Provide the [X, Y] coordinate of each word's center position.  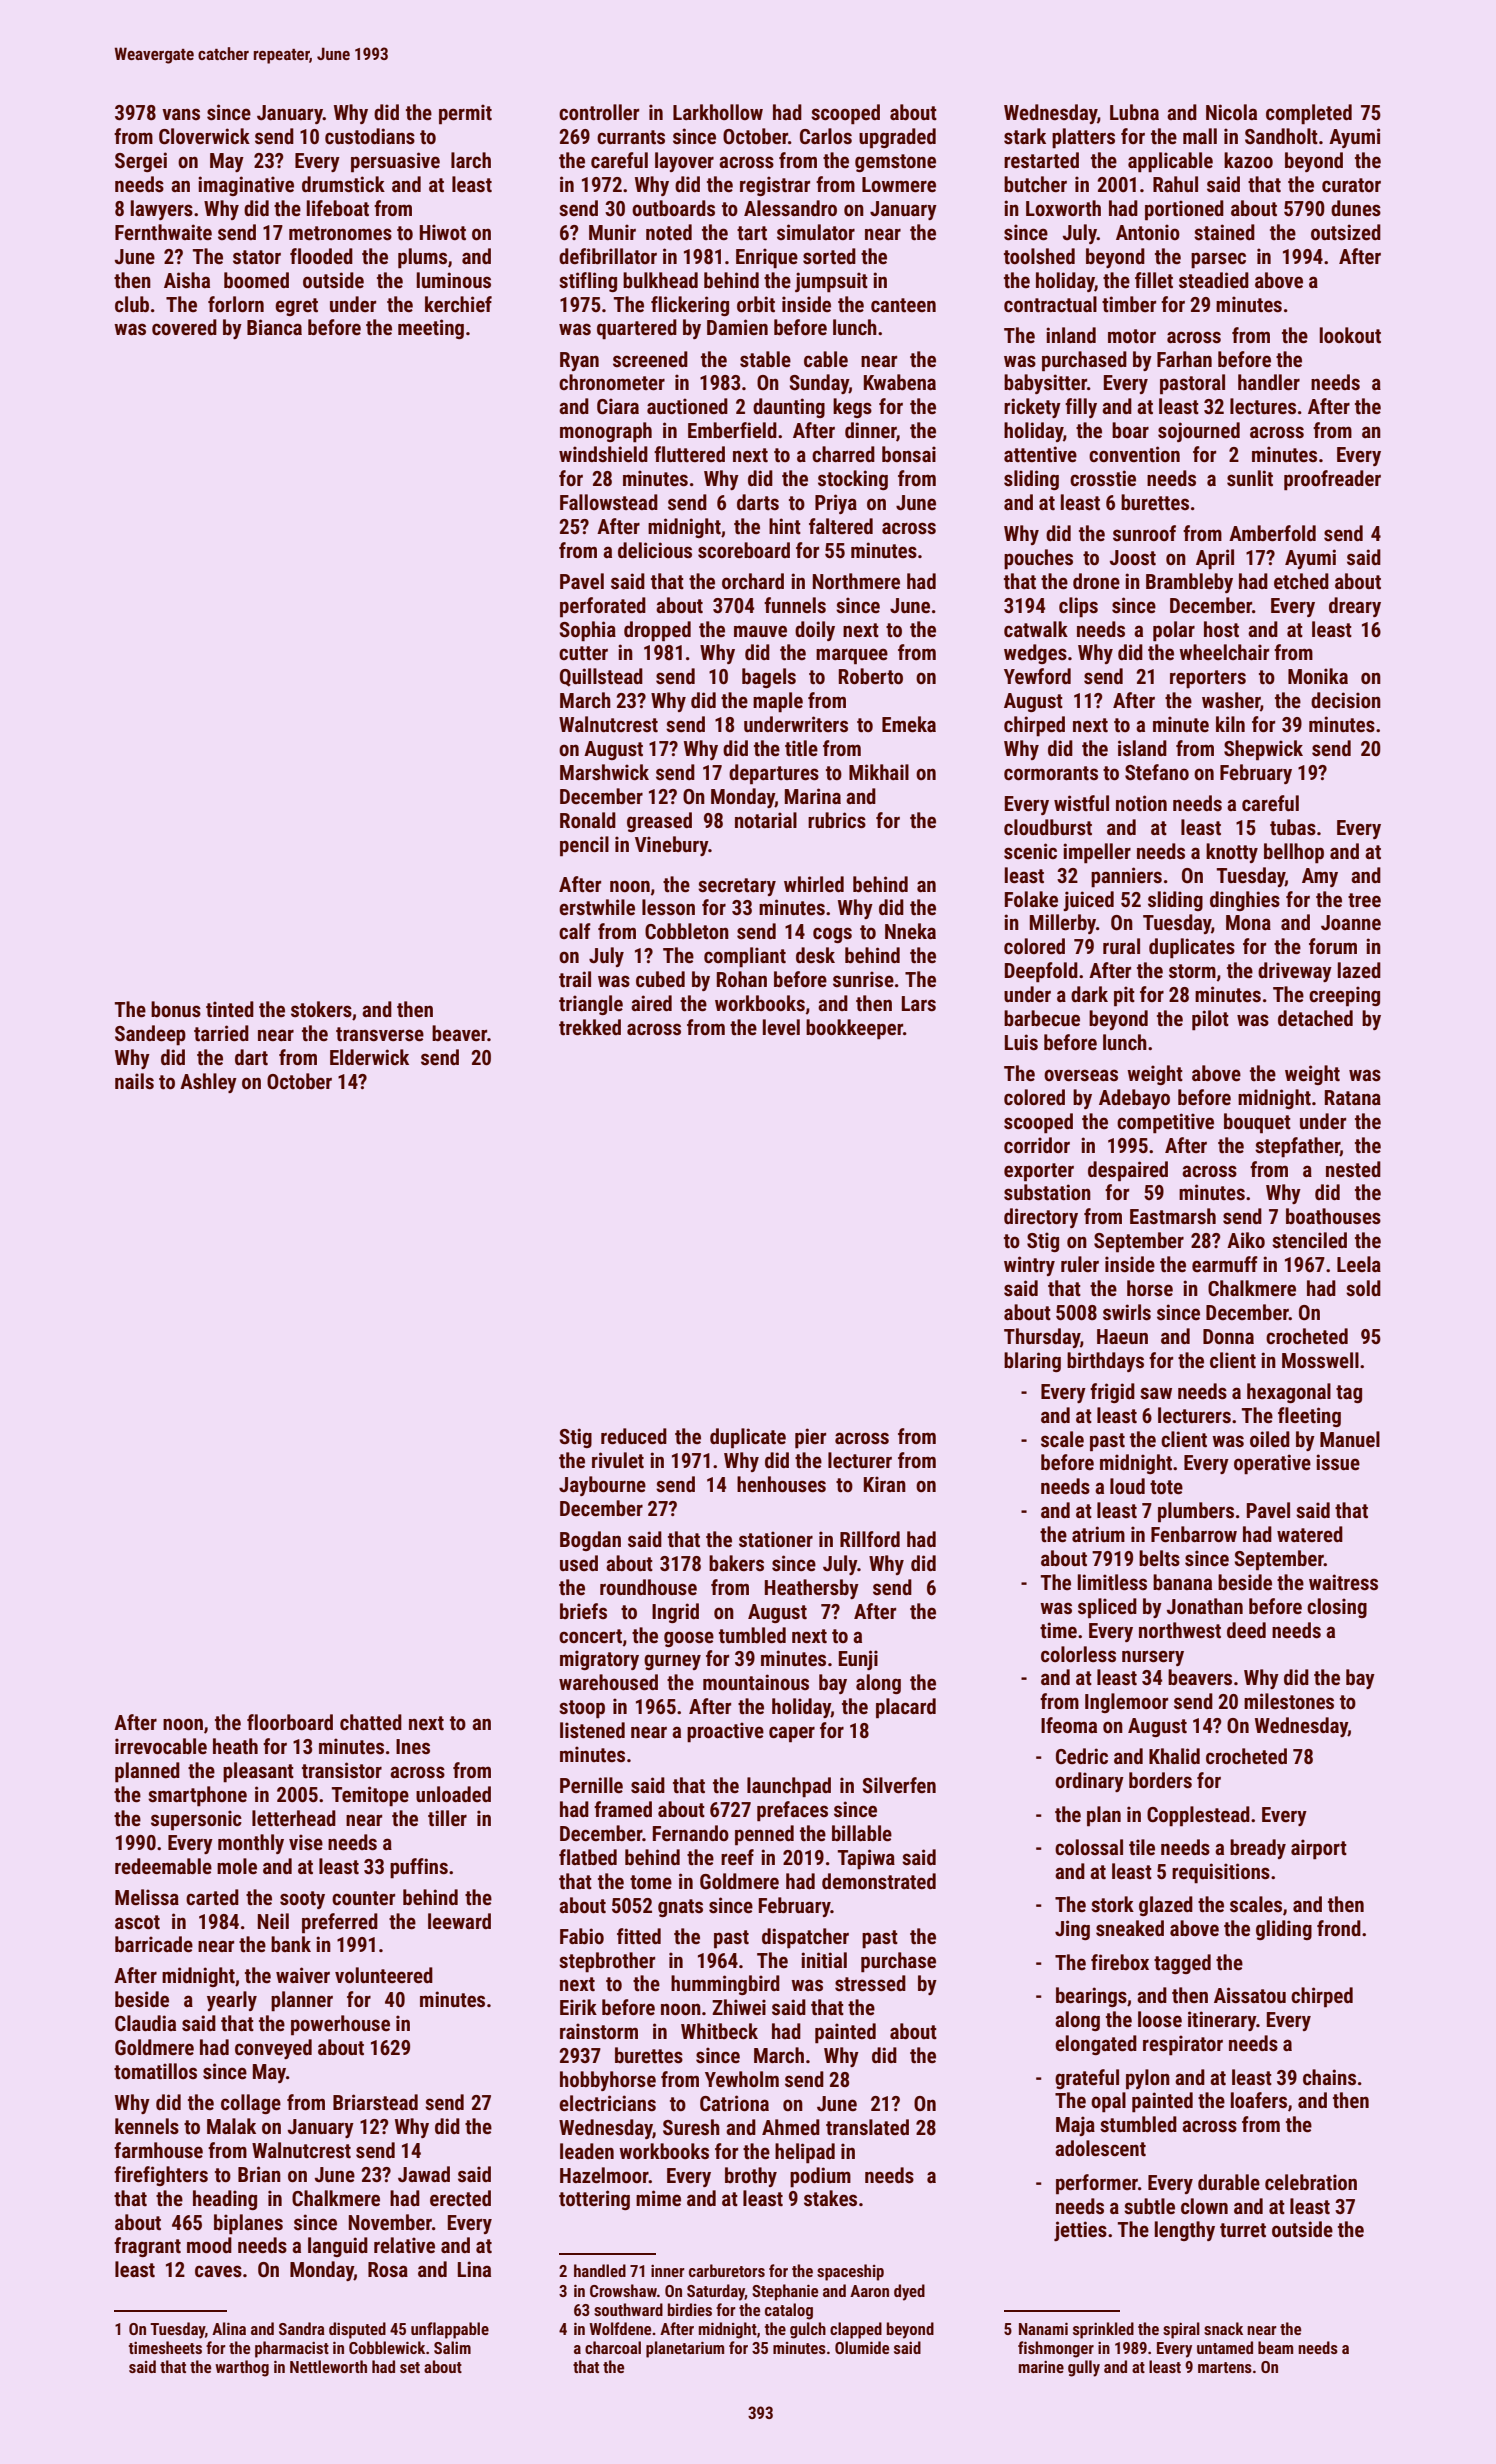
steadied [1214, 280]
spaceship [850, 2272]
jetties [1080, 2231]
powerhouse [340, 2025]
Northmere [856, 581]
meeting [431, 329]
